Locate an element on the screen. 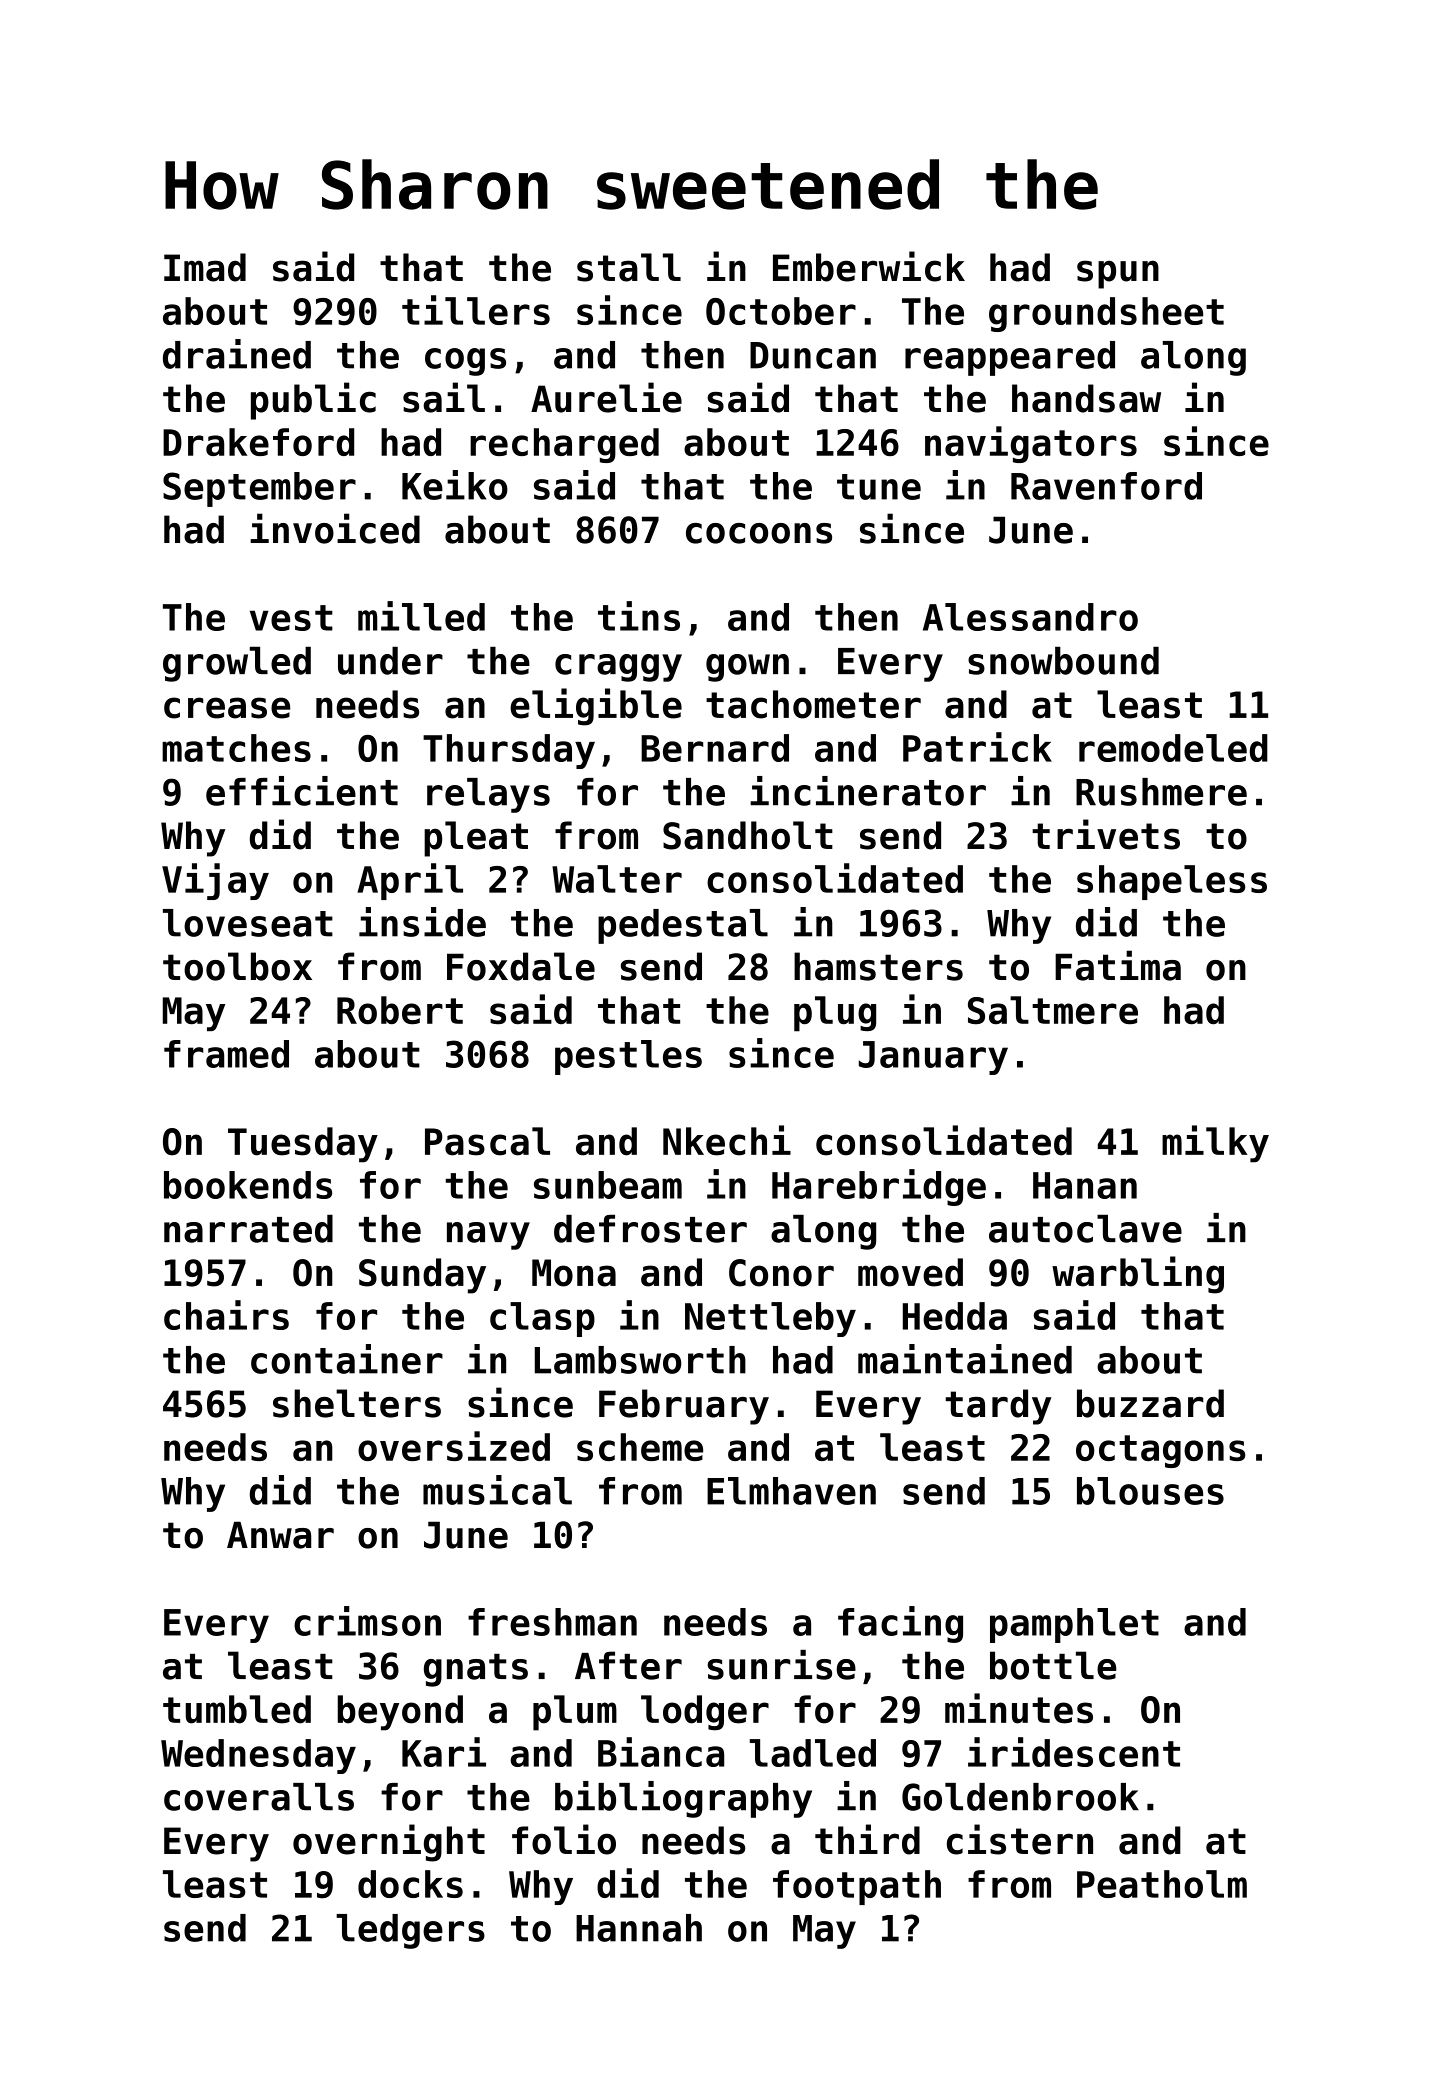  invoiced is located at coordinates (335, 528).
